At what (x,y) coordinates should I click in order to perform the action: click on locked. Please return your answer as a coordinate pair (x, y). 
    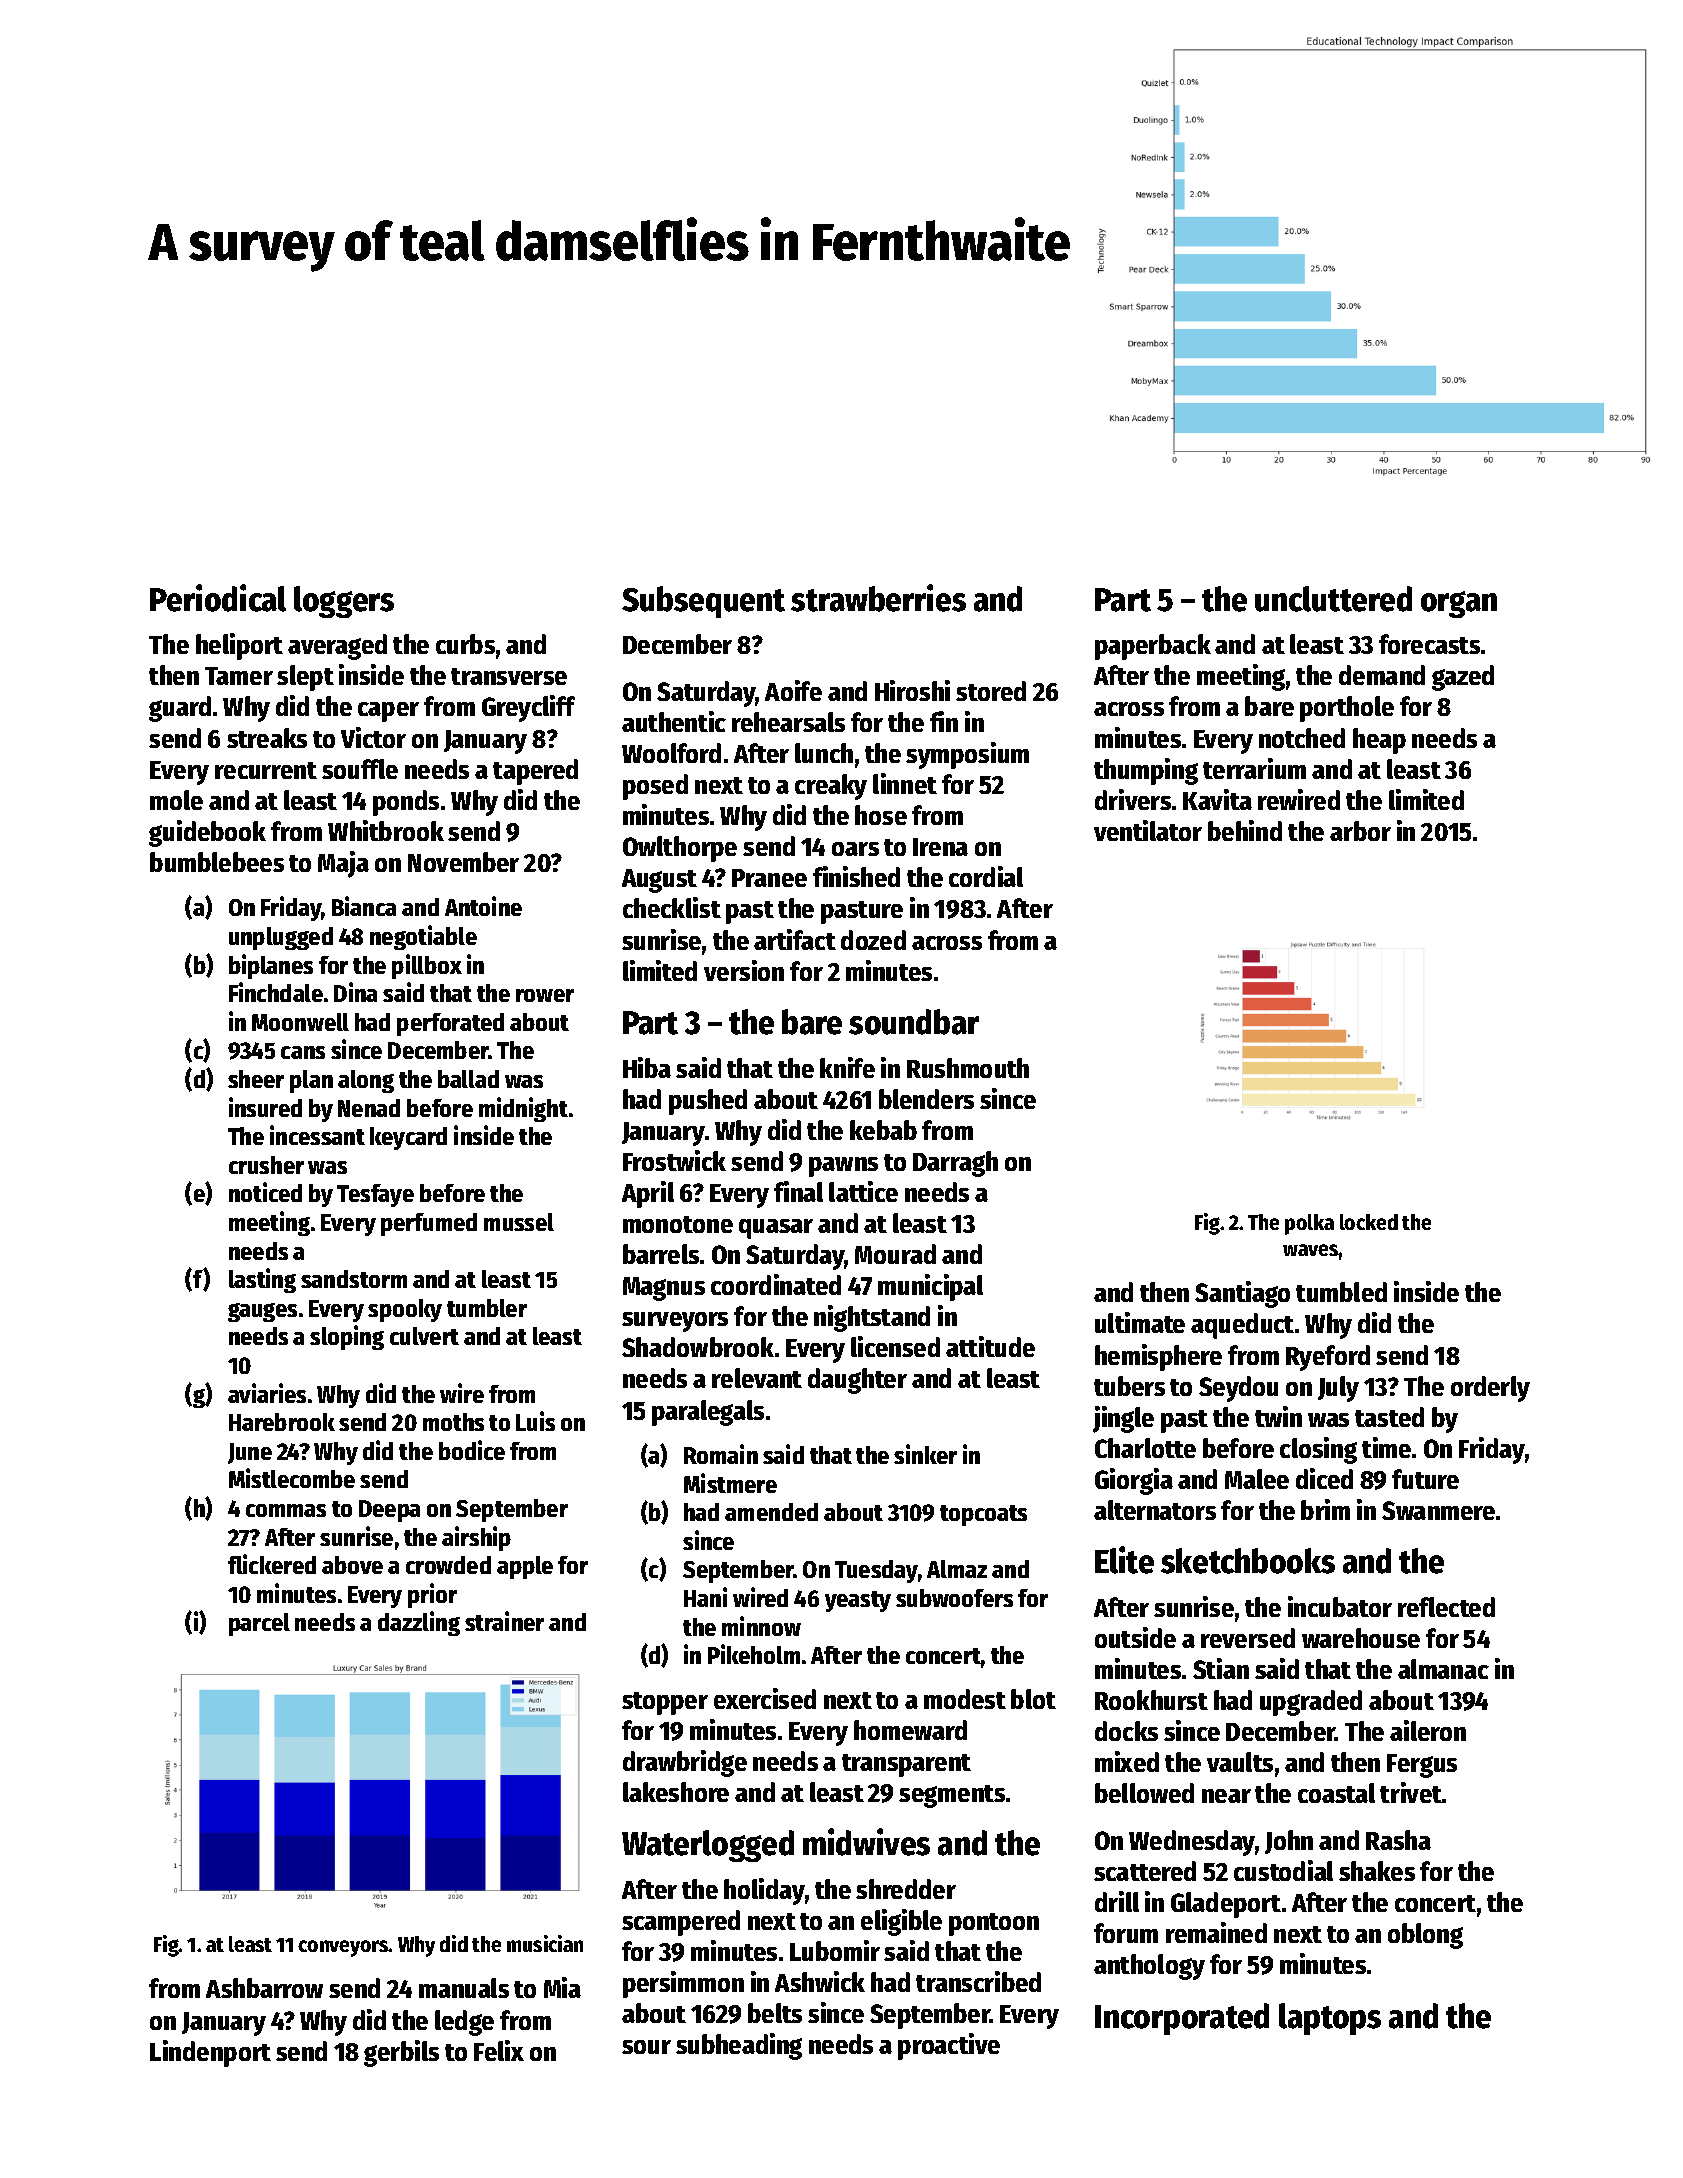
    Looking at the image, I should click on (1369, 1222).
